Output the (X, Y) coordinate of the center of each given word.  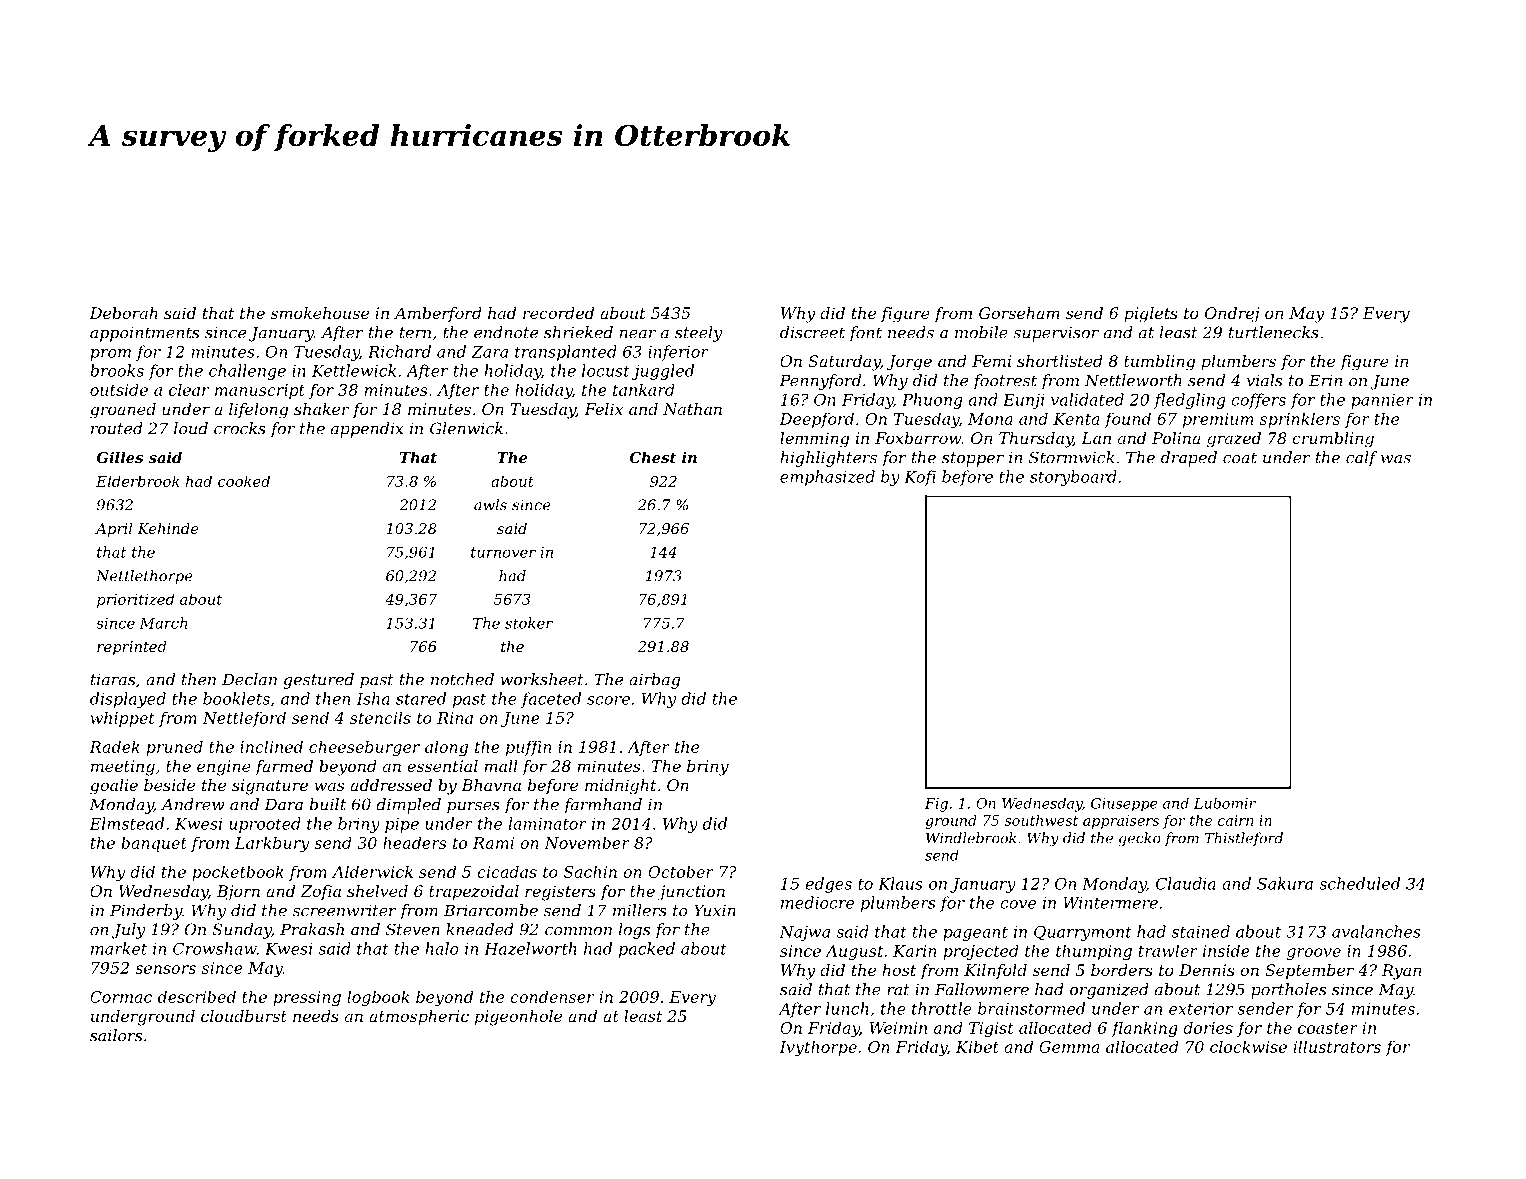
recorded (558, 313)
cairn (1236, 820)
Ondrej (1232, 315)
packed (647, 950)
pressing (307, 998)
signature (270, 787)
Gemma (1069, 1047)
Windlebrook (971, 838)
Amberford (438, 314)
